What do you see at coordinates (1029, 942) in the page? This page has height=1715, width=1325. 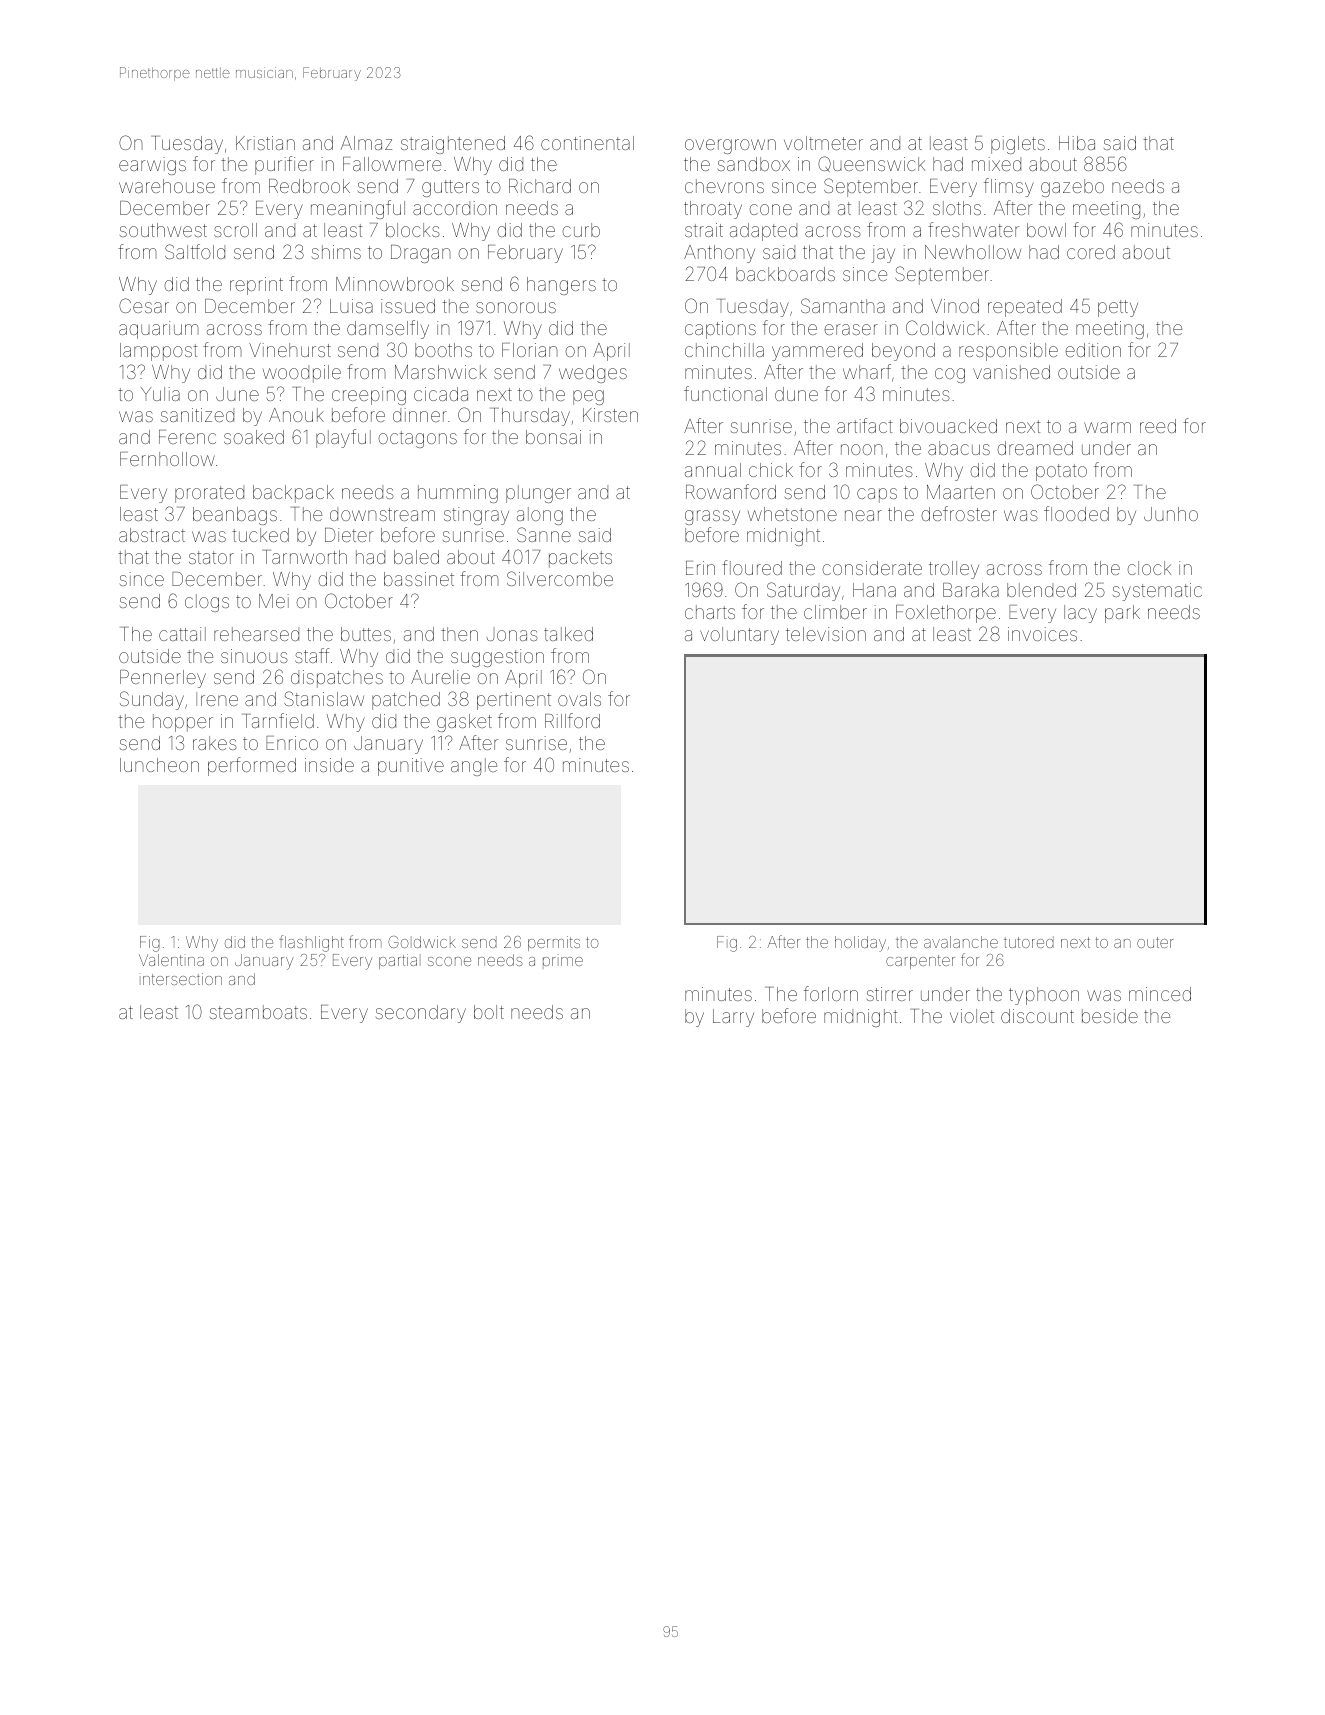 I see `tutored` at bounding box center [1029, 942].
